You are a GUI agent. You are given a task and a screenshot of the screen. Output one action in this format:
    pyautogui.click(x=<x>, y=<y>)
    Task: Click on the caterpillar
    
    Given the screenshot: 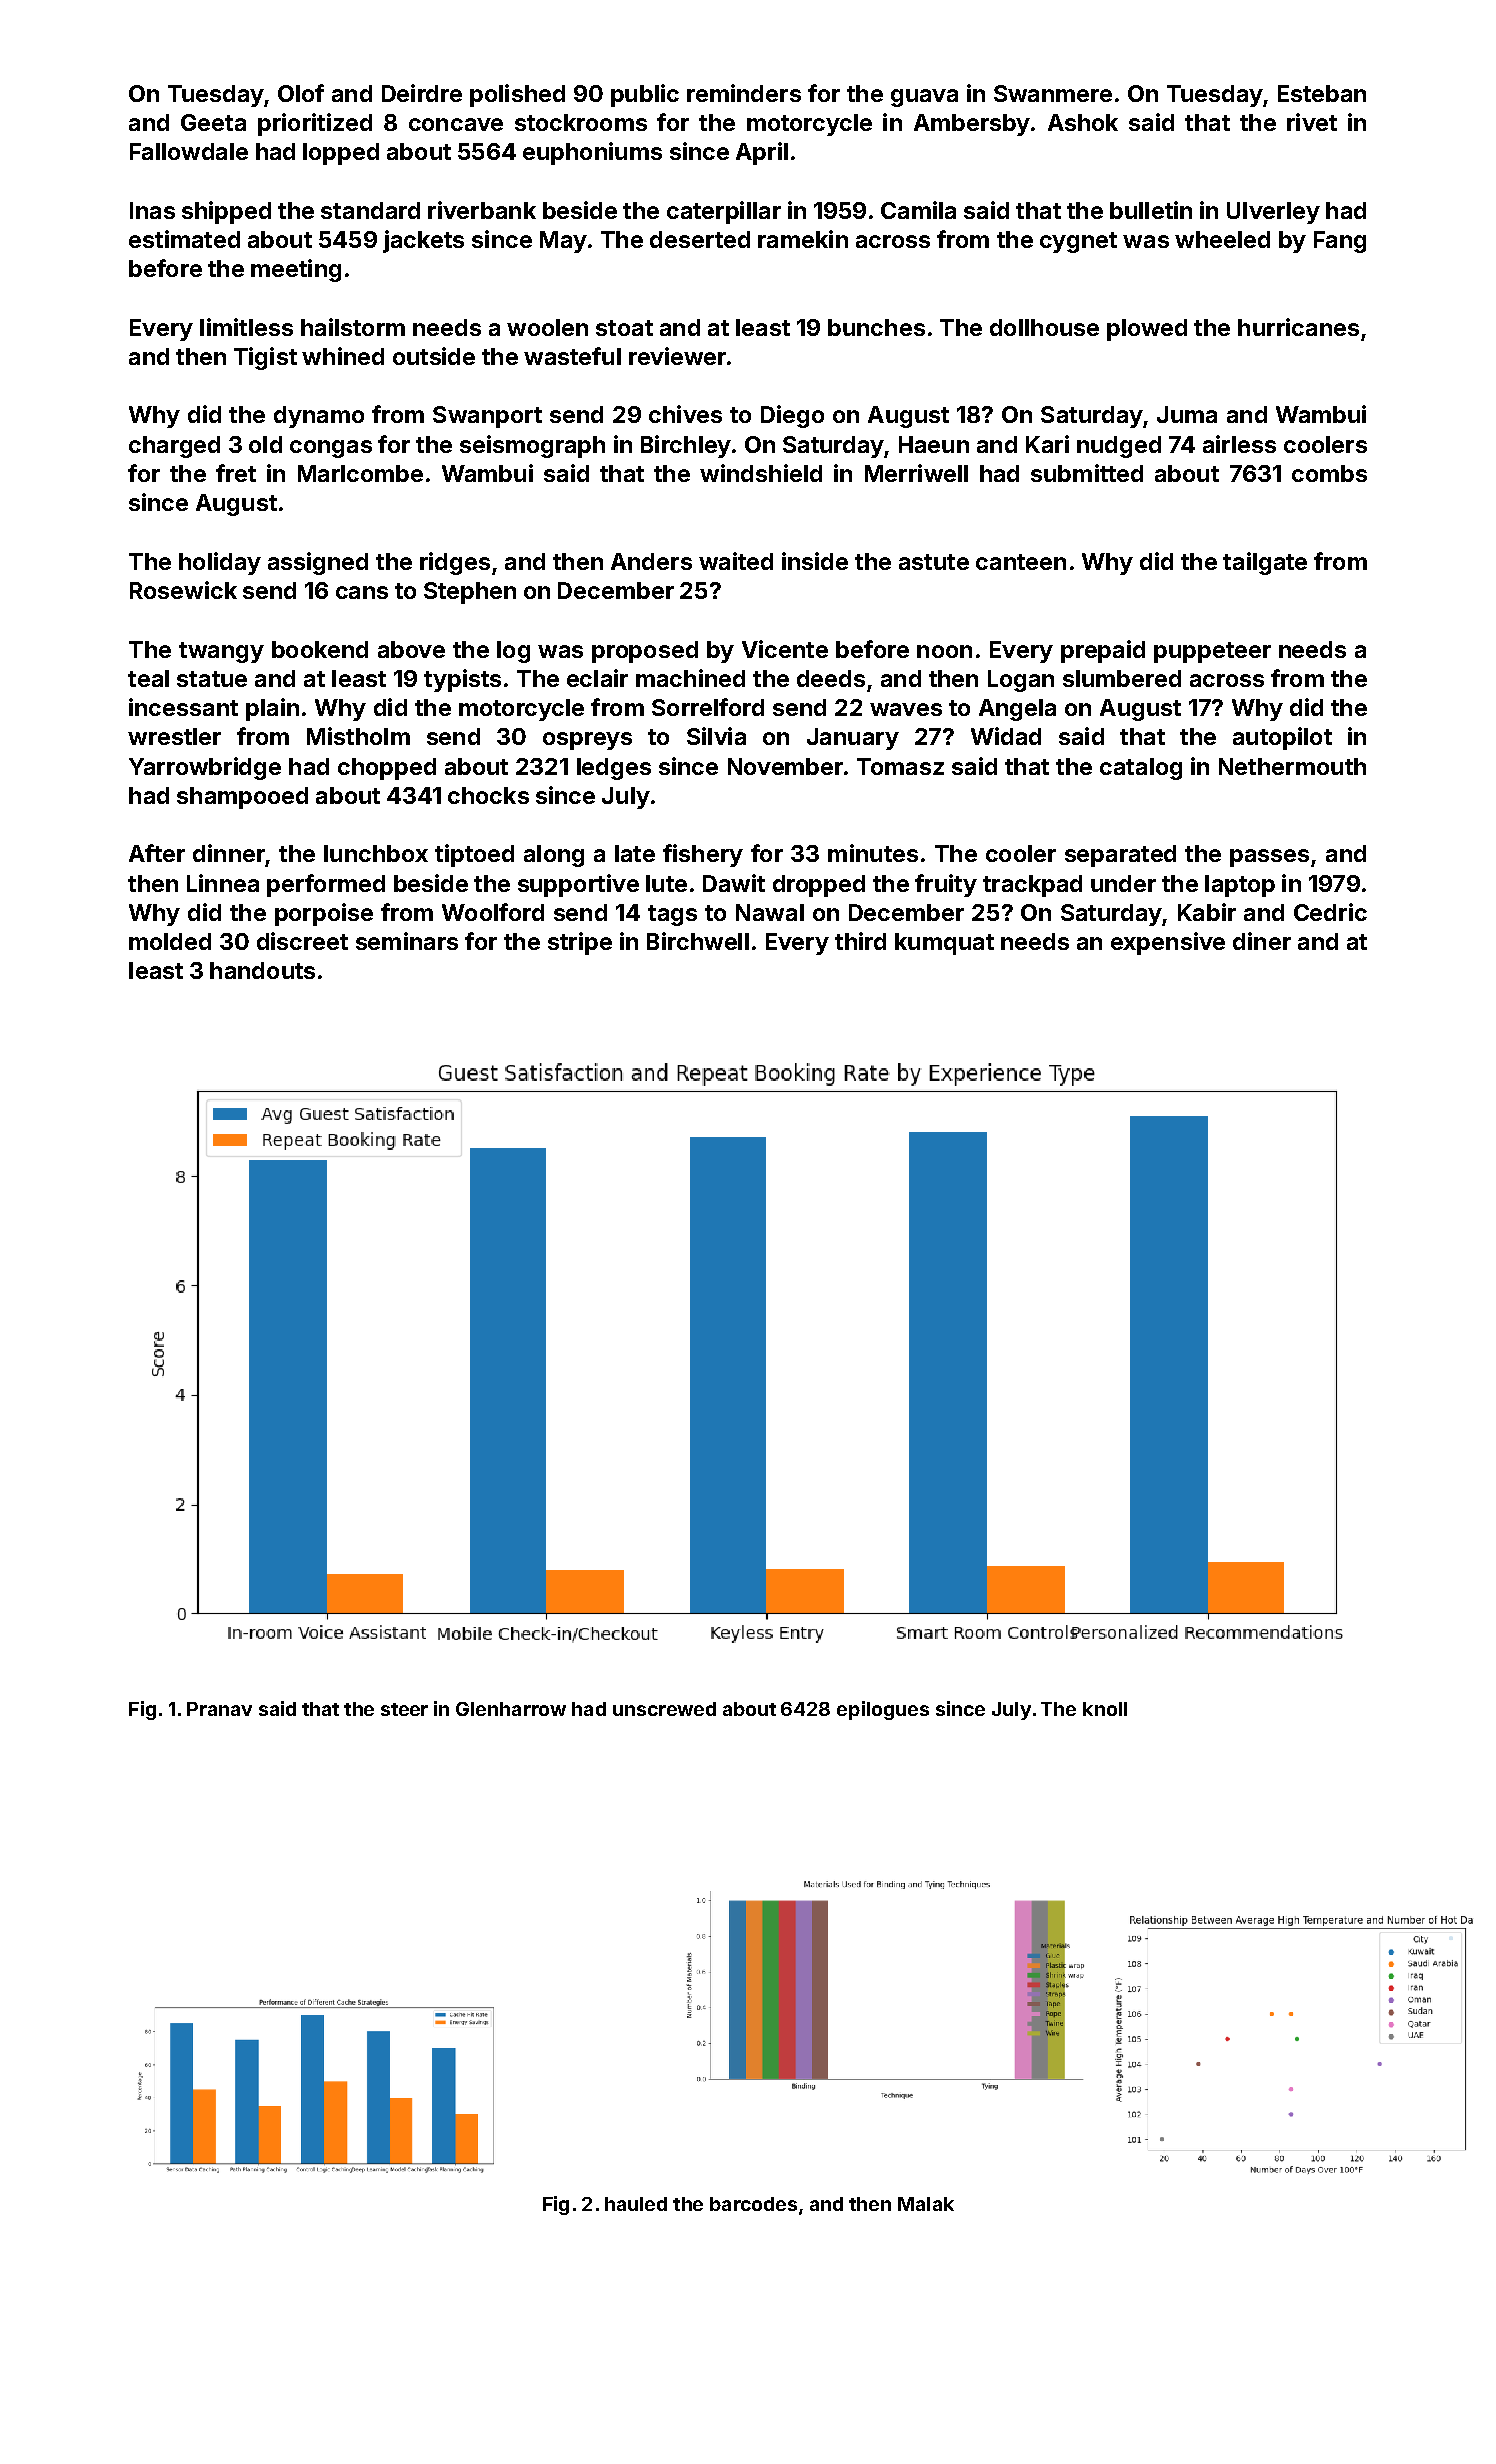 What is the action you would take?
    pyautogui.click(x=724, y=212)
